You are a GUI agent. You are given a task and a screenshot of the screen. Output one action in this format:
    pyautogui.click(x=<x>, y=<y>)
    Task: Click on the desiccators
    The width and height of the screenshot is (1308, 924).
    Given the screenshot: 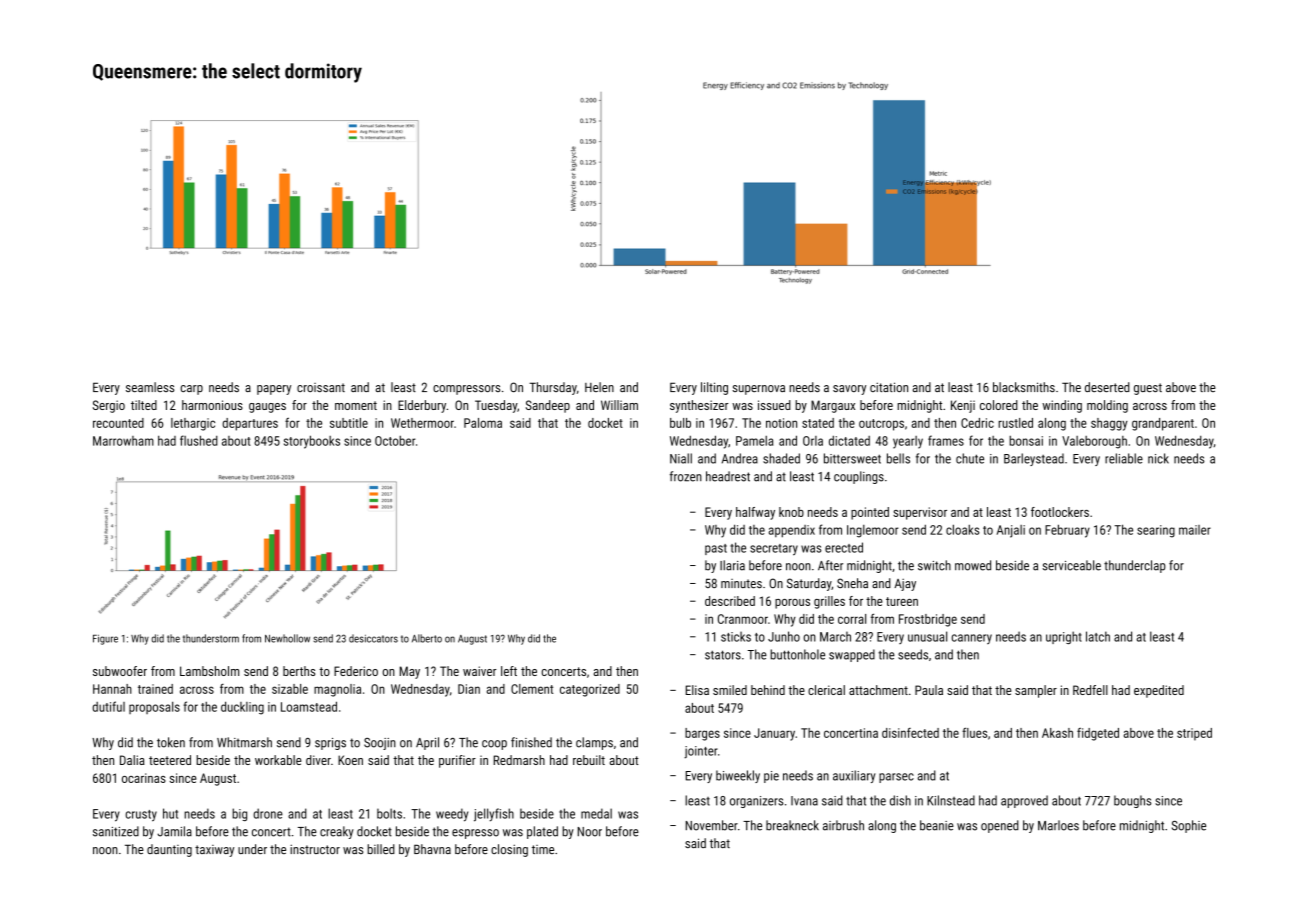 What is the action you would take?
    pyautogui.click(x=373, y=638)
